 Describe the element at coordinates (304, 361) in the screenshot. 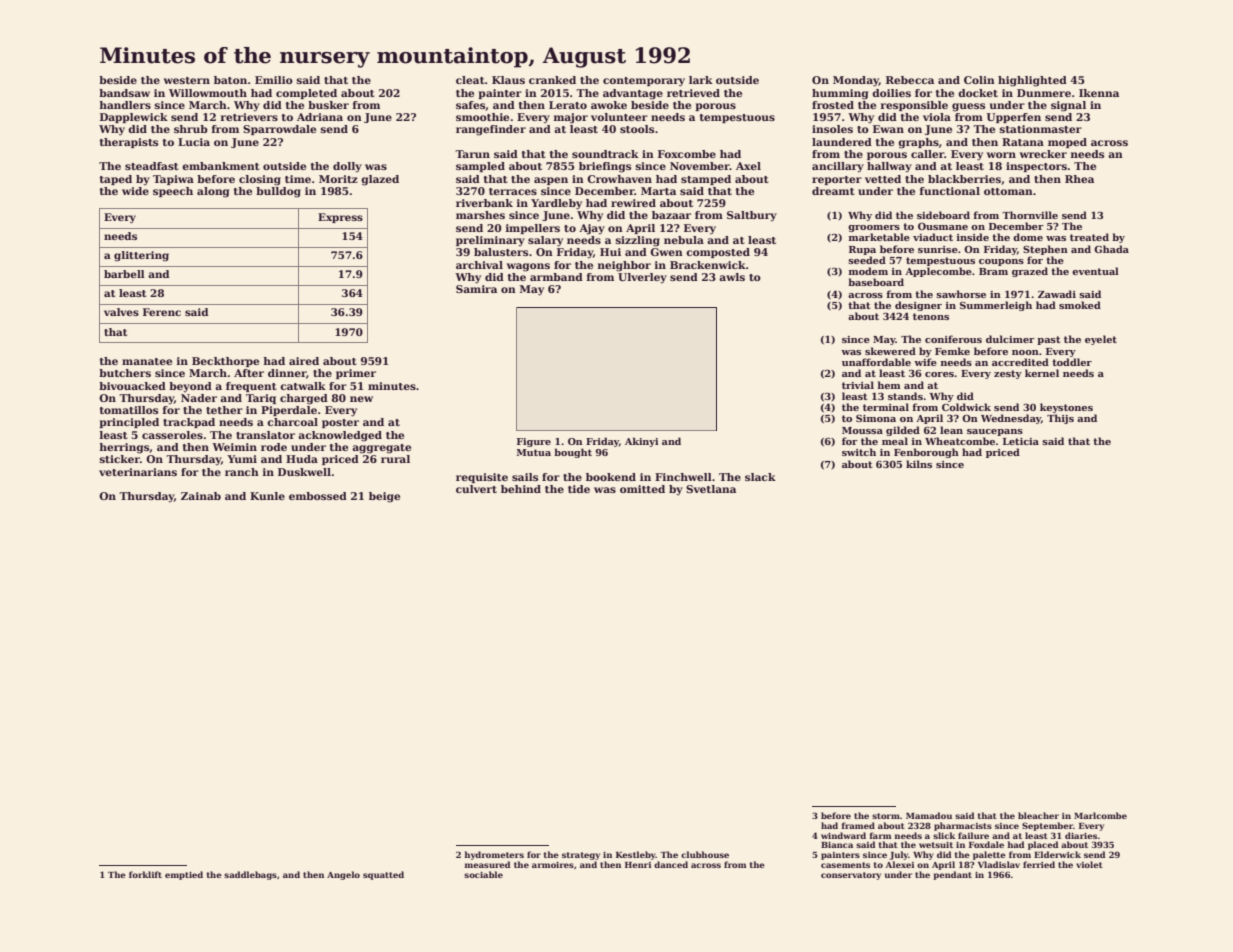

I see `aired` at that location.
